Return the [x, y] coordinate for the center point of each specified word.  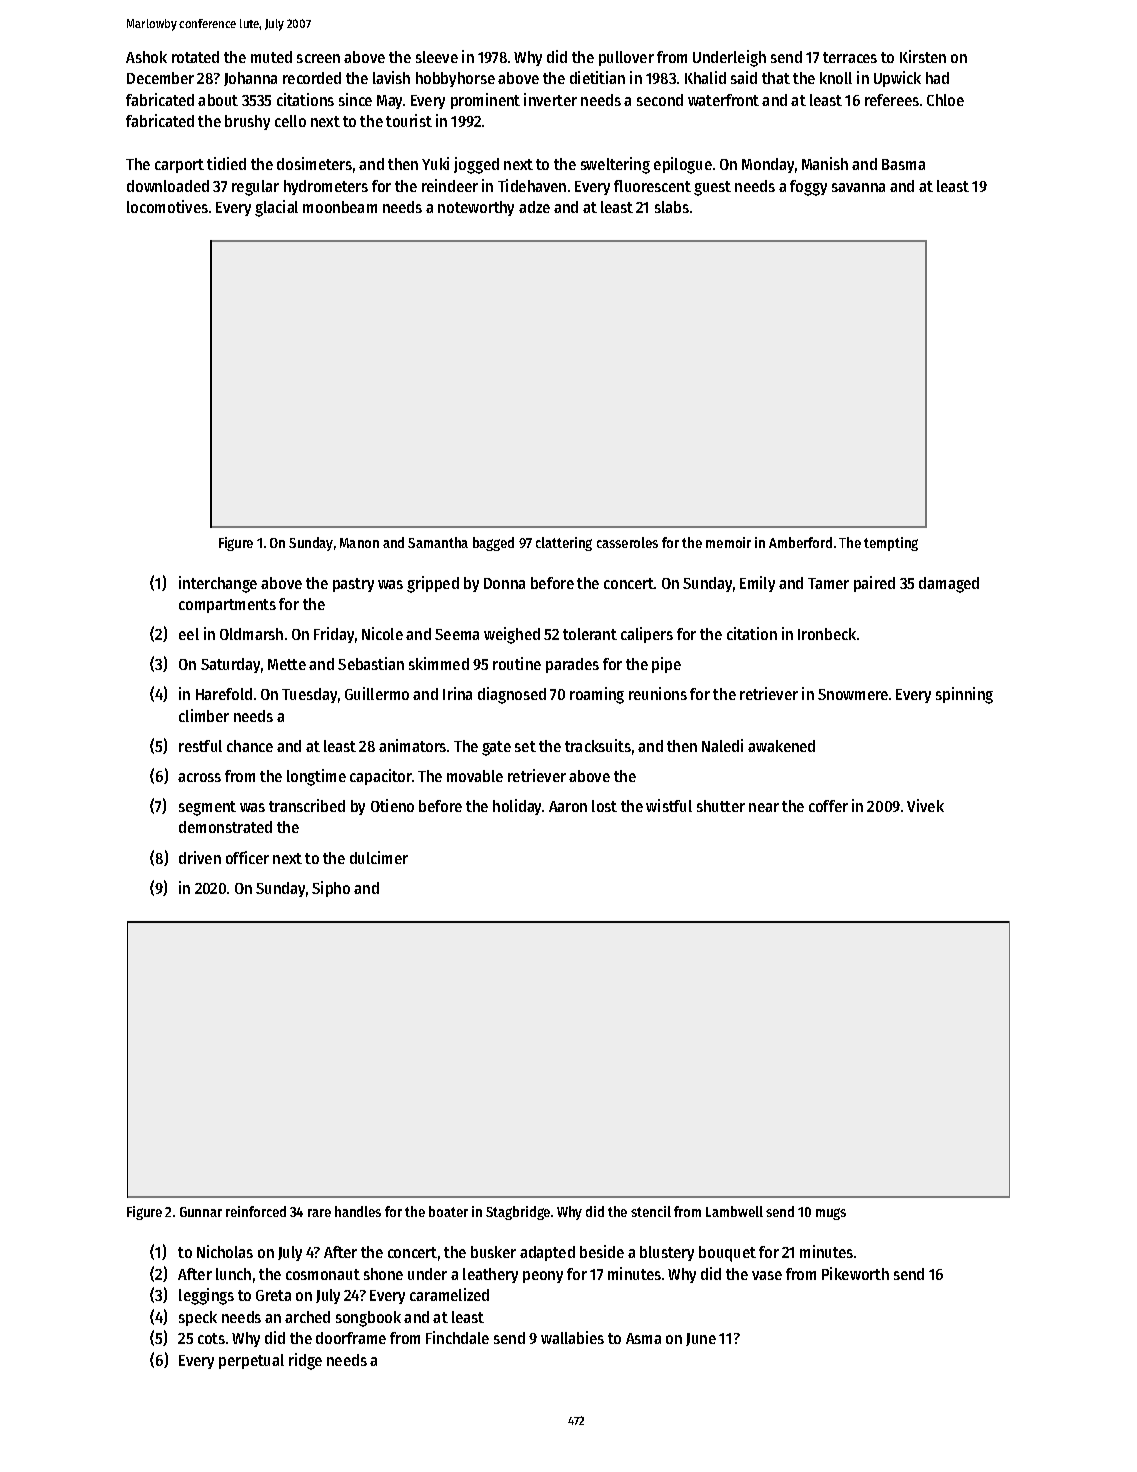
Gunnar [201, 1212]
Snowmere [853, 694]
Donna [504, 583]
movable [475, 776]
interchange [218, 584]
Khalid [705, 77]
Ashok [146, 57]
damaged [949, 585]
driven [200, 857]
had [937, 78]
